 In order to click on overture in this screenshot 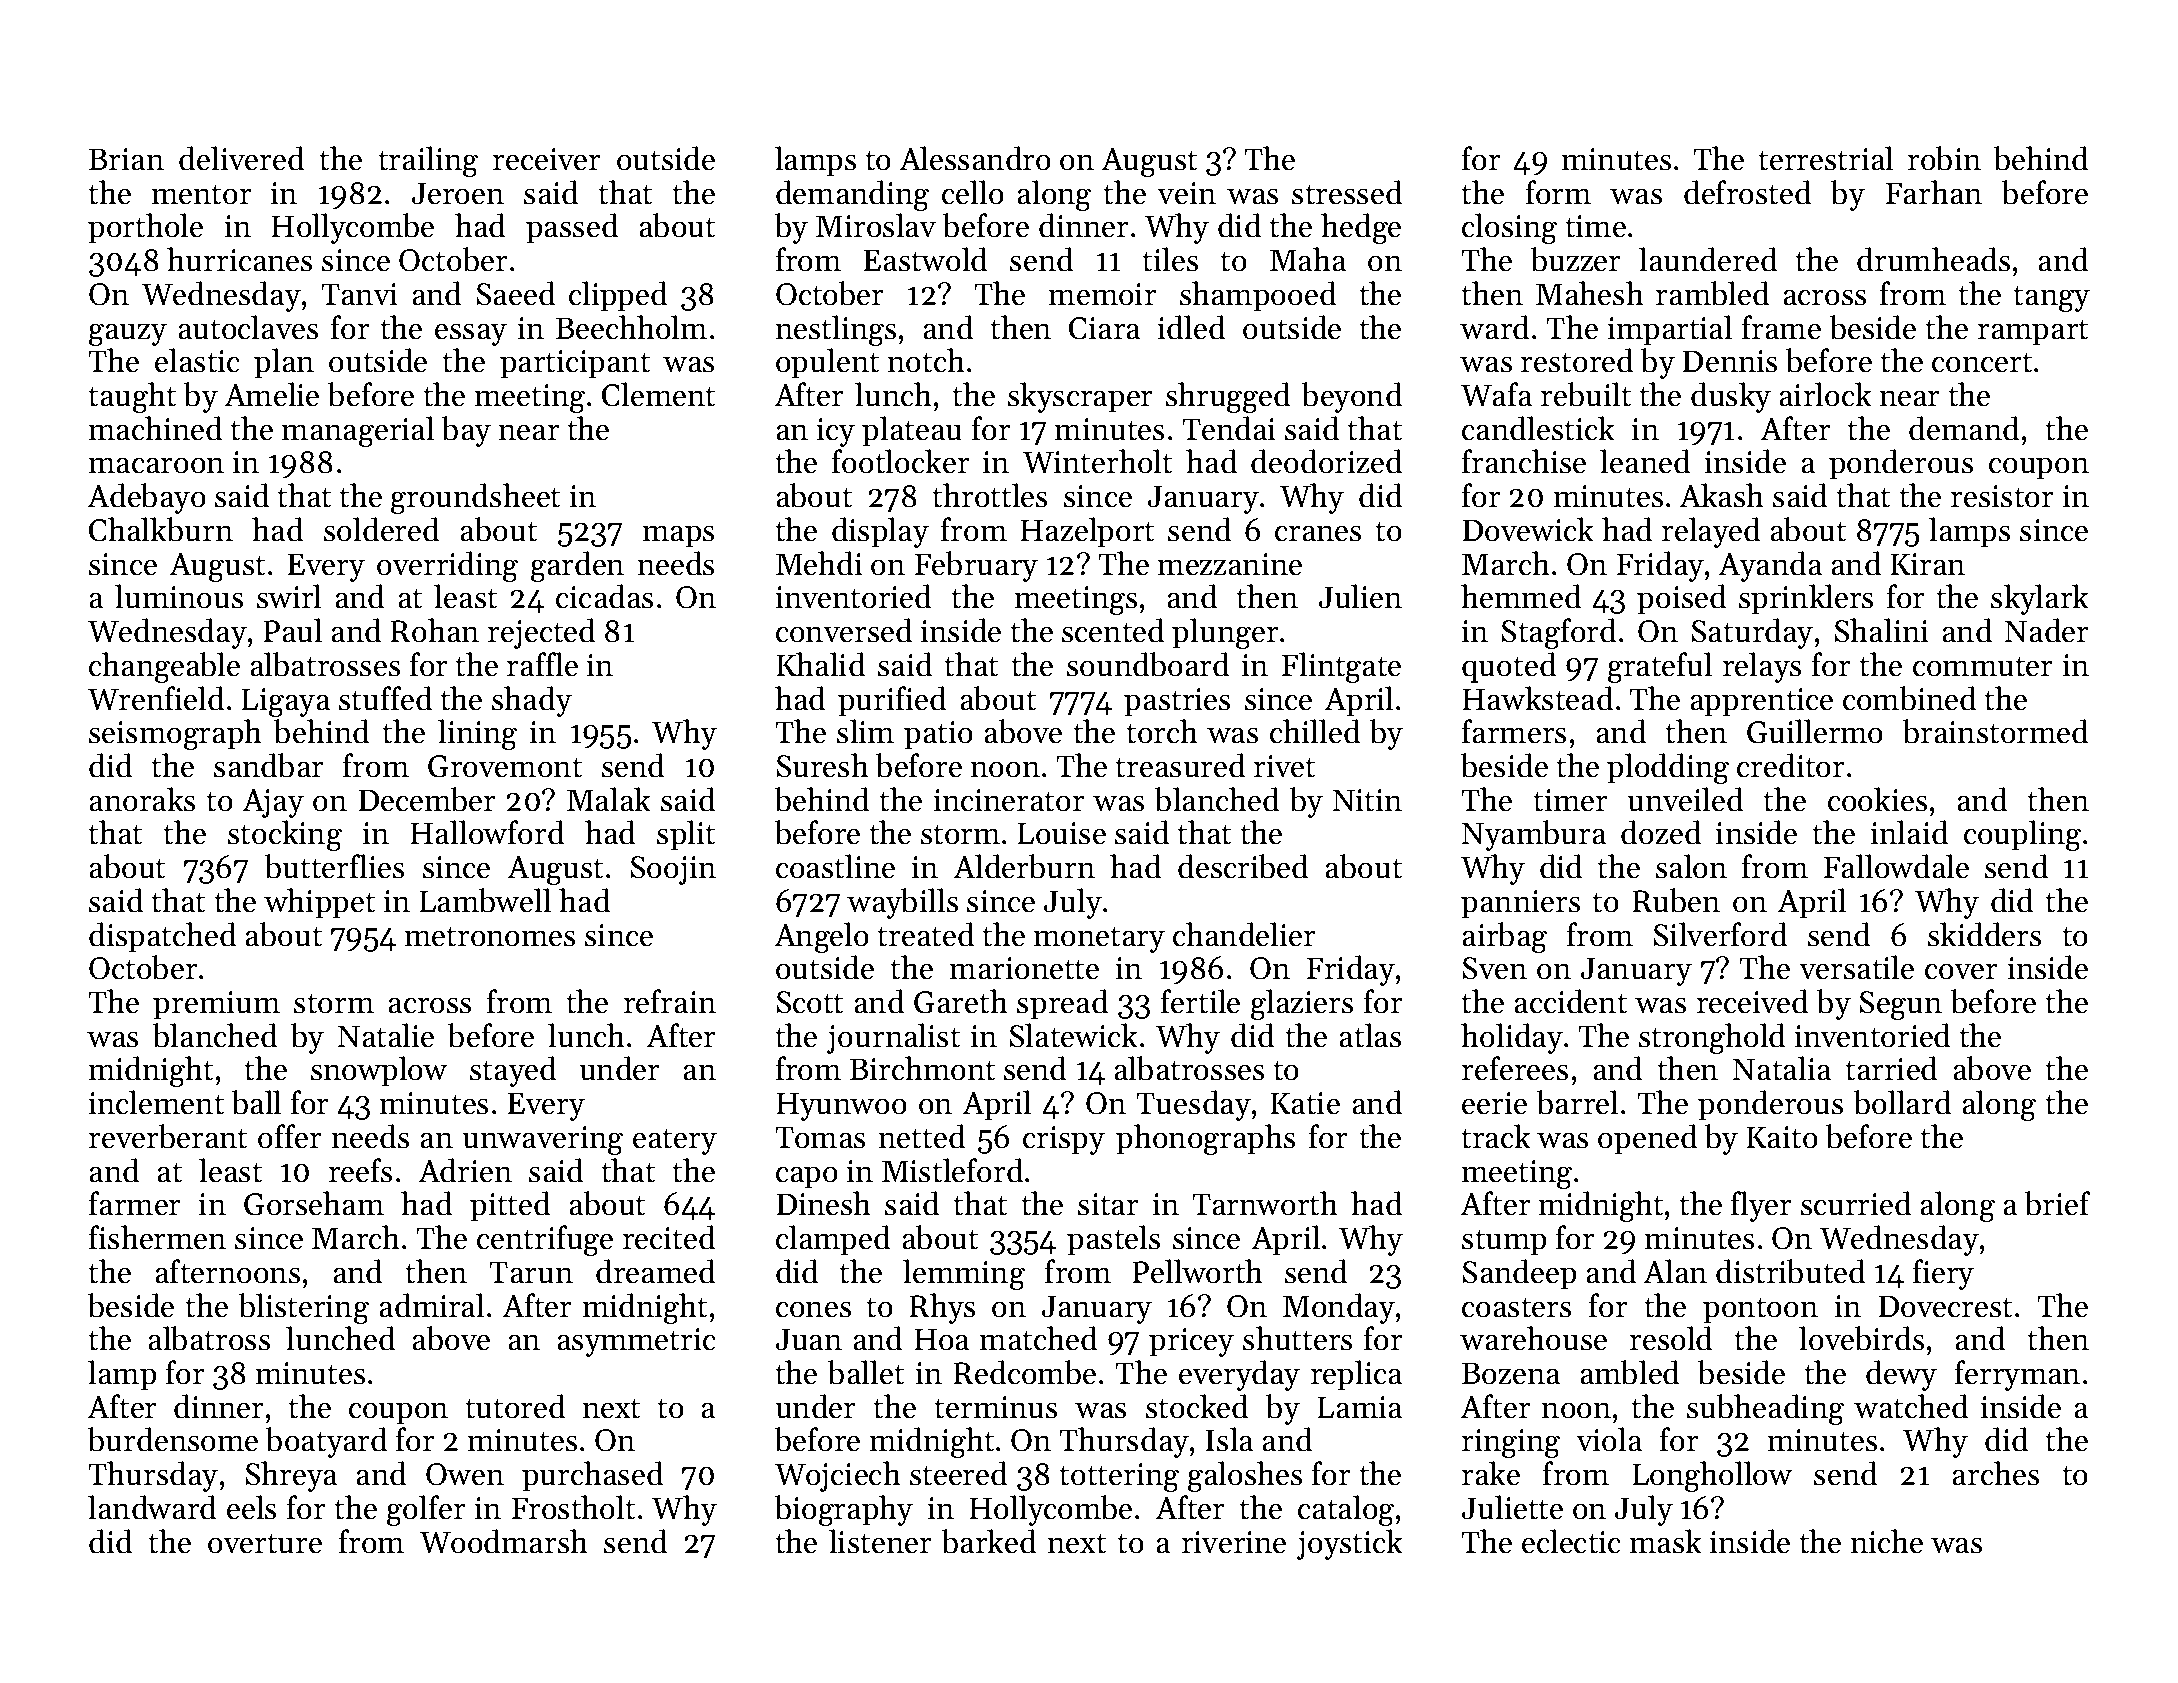, I will do `click(265, 1543)`.
